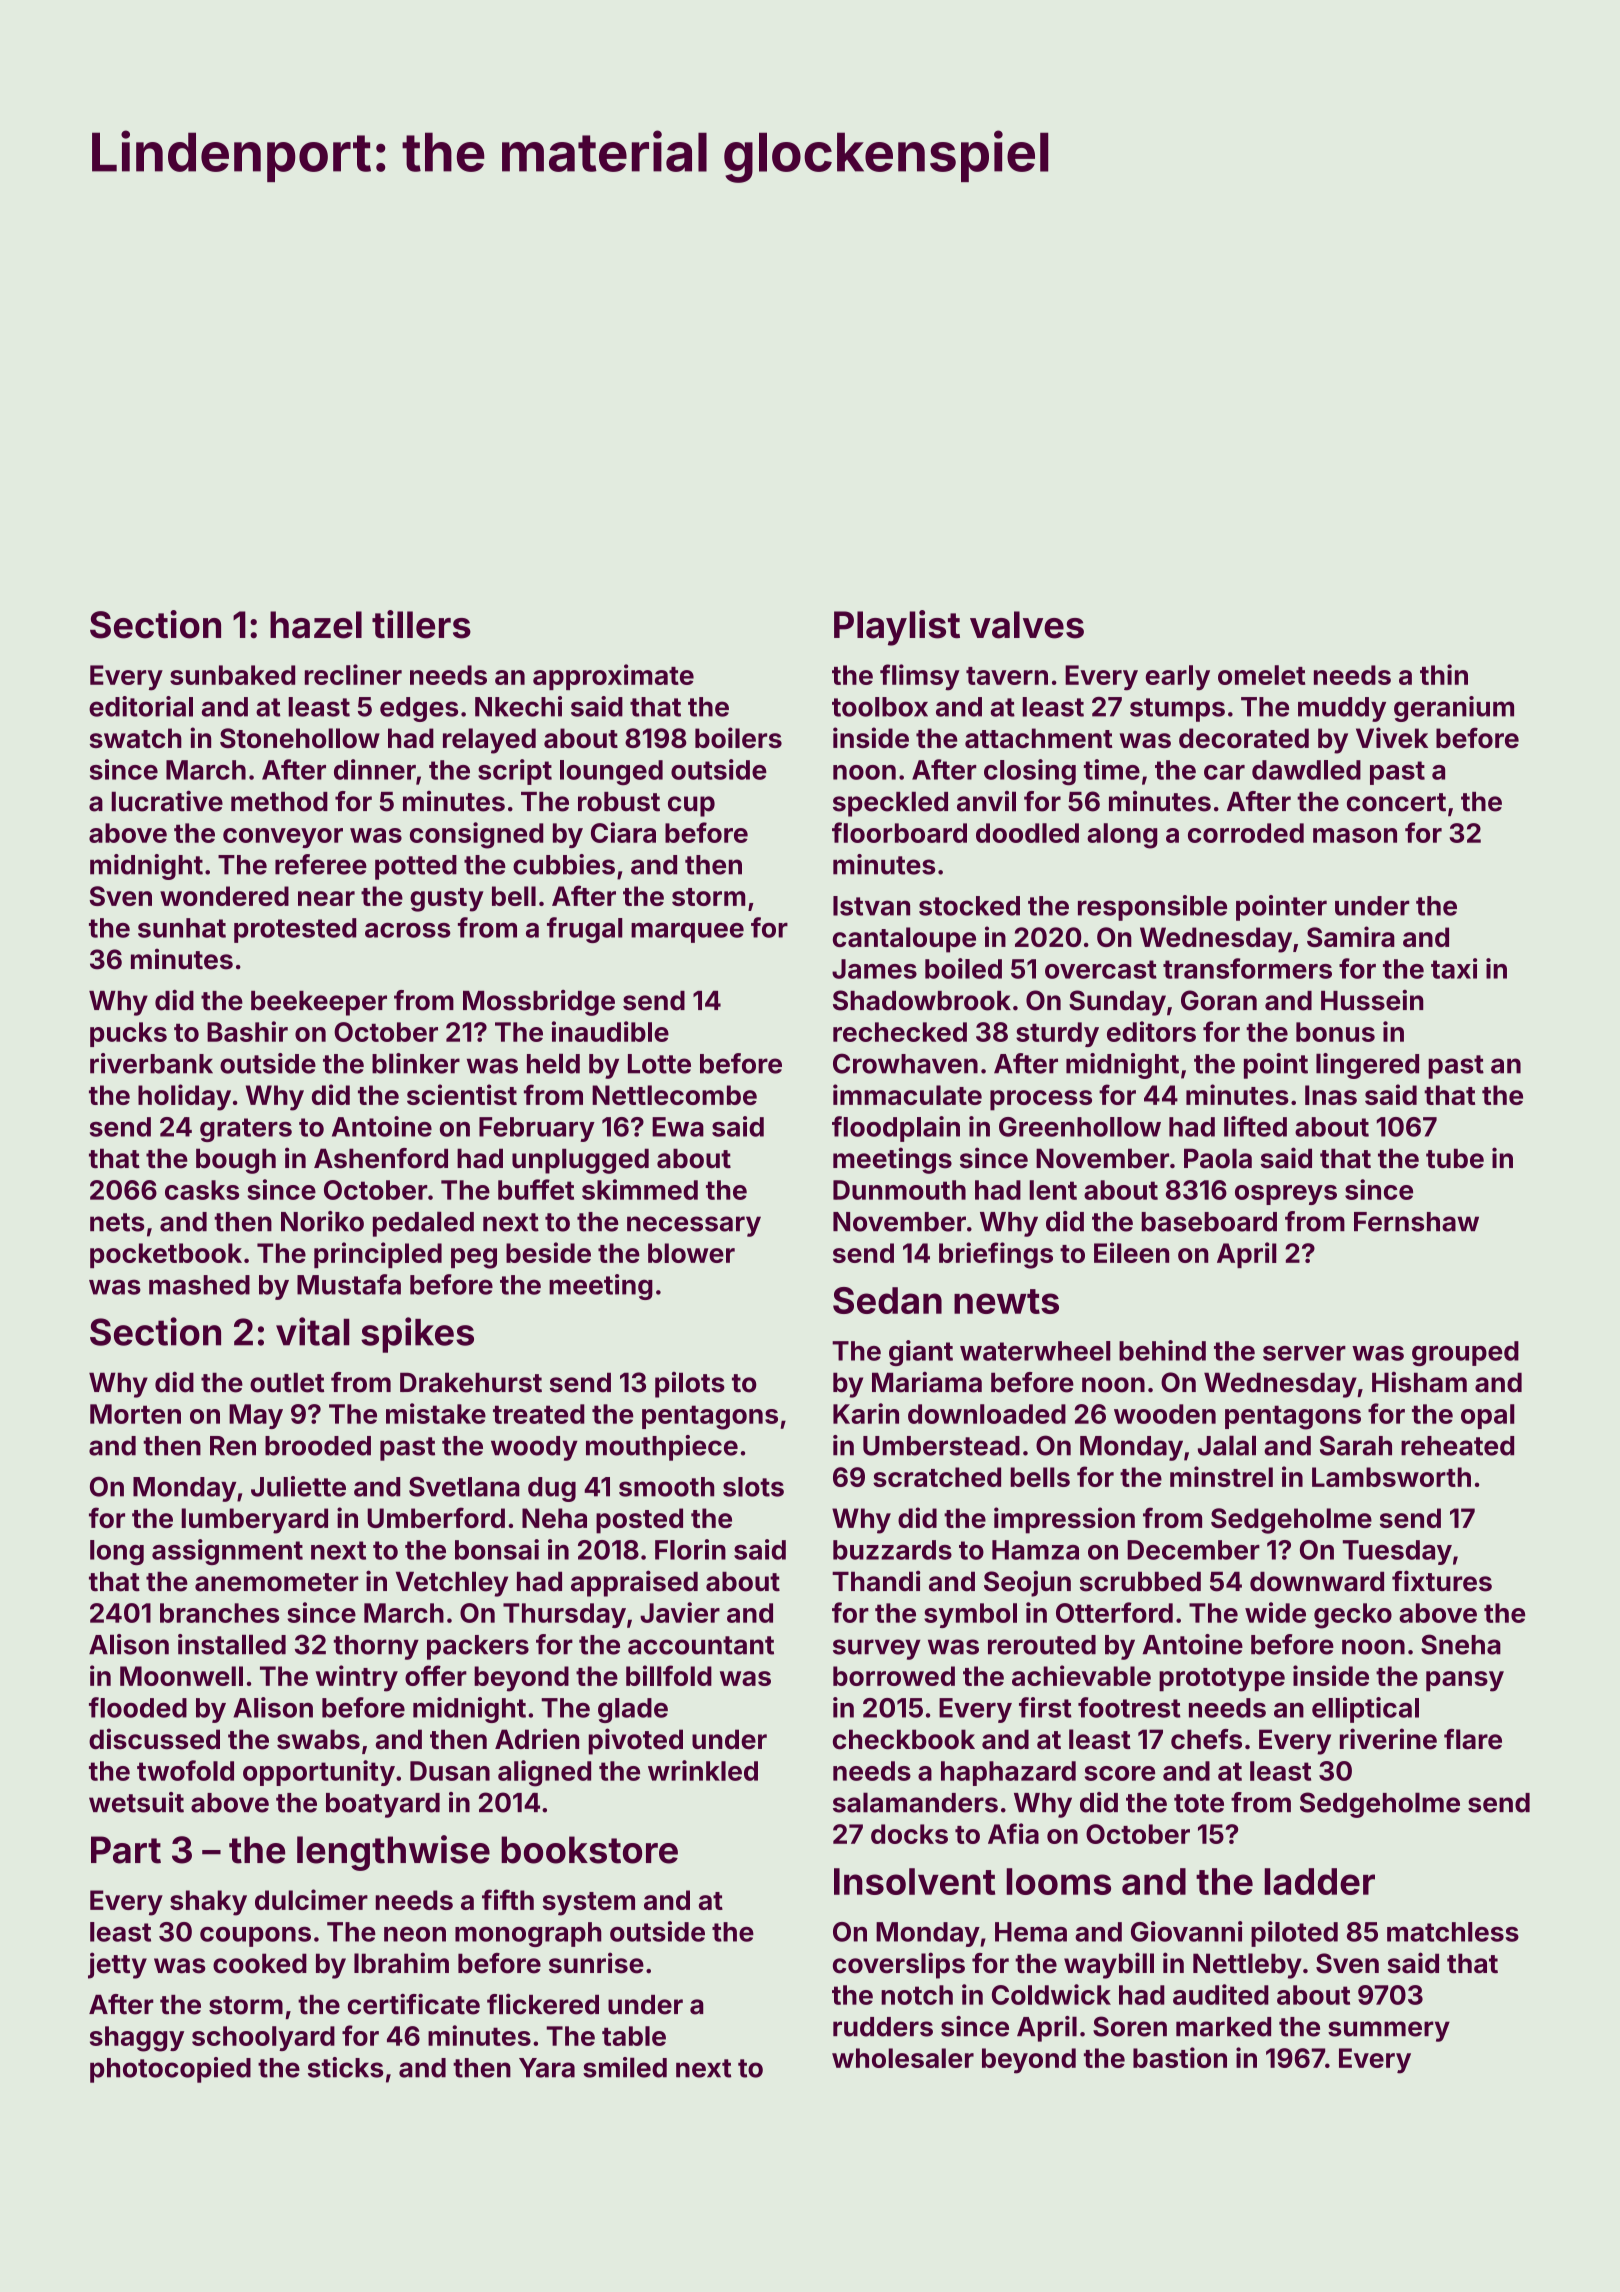 This page has width=1620, height=2292. What do you see at coordinates (489, 741) in the page?
I see `relayed` at bounding box center [489, 741].
